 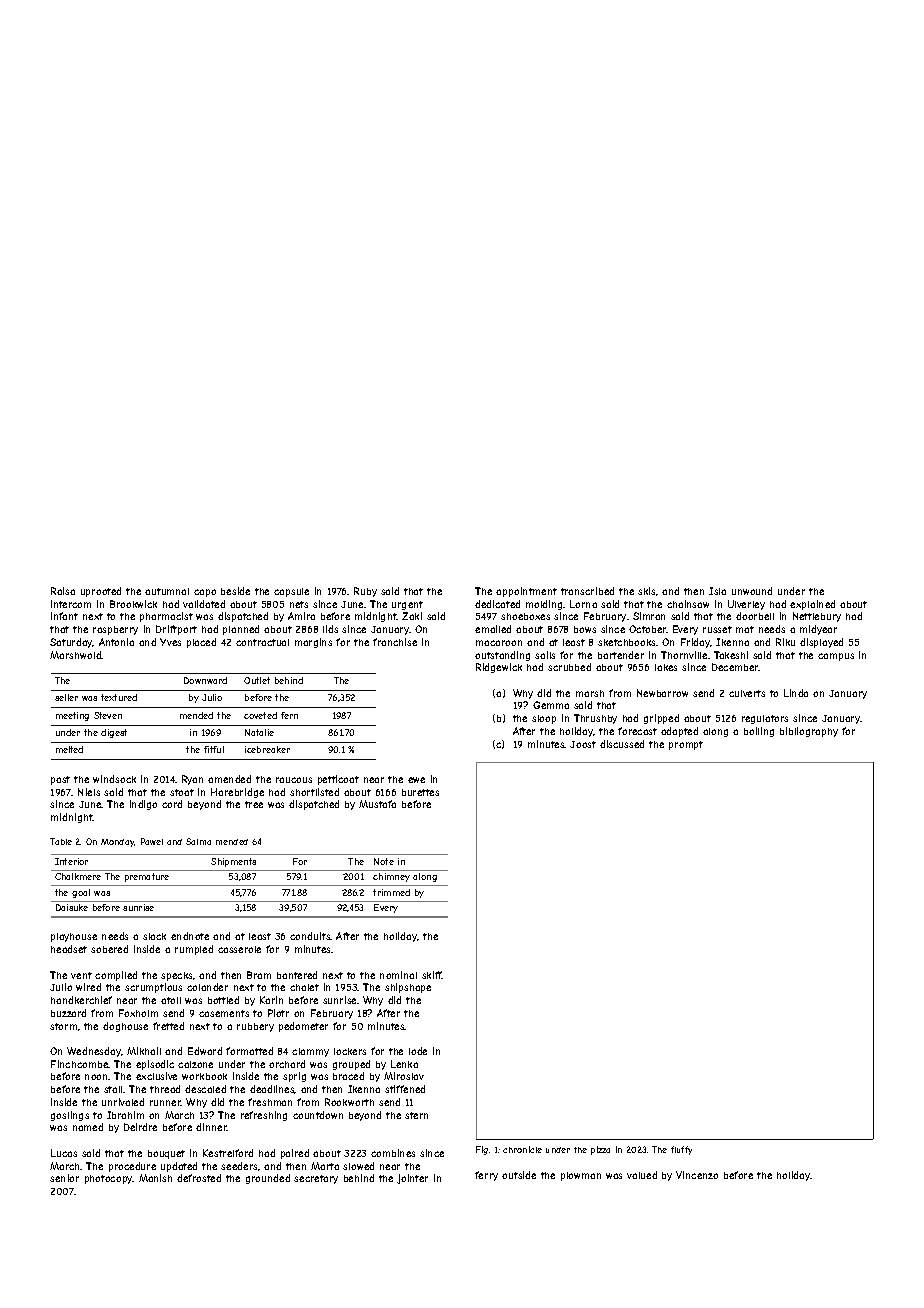 I want to click on Riku, so click(x=785, y=642).
